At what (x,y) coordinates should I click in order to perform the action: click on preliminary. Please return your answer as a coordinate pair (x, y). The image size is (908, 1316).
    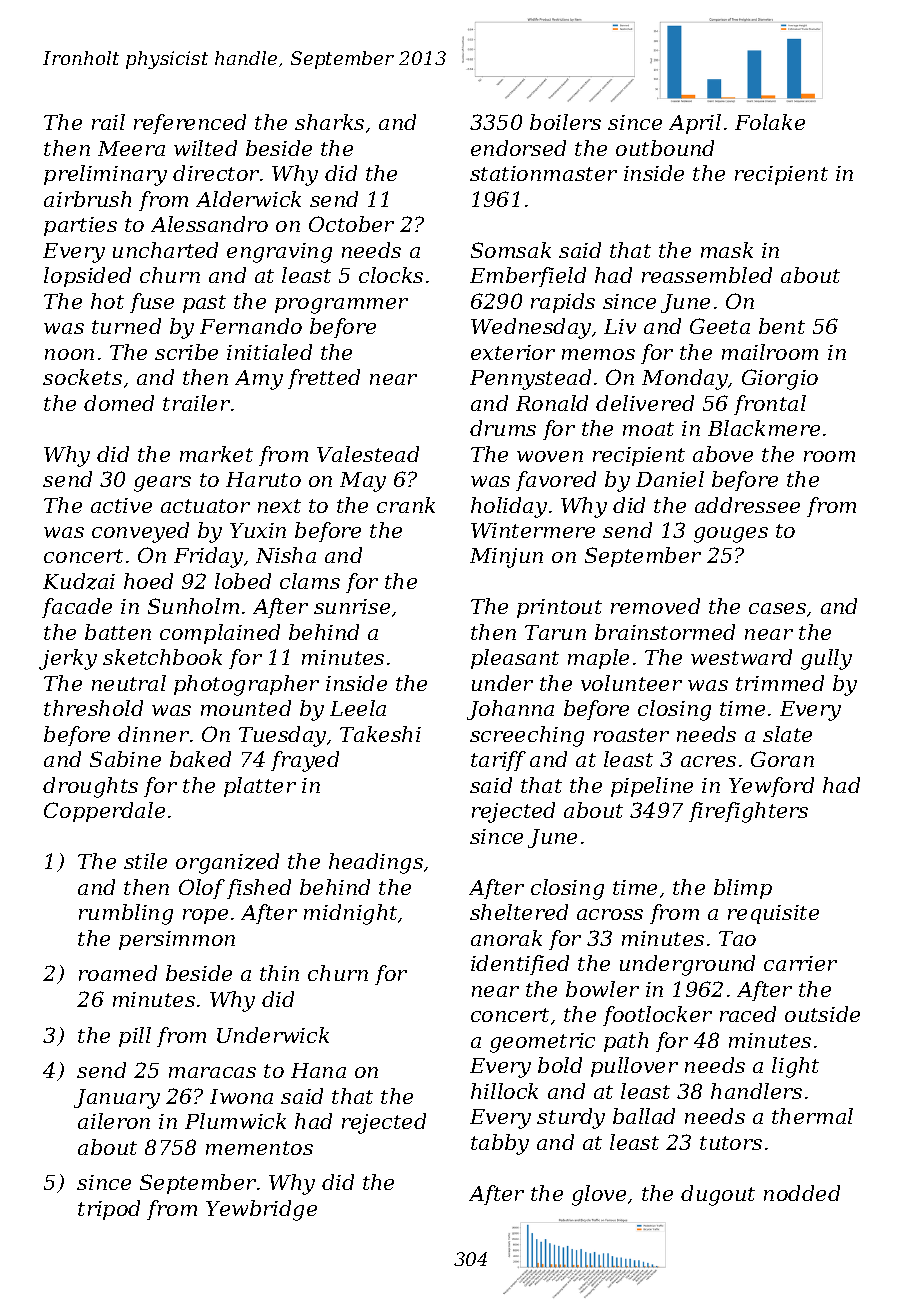
    Looking at the image, I should click on (105, 175).
